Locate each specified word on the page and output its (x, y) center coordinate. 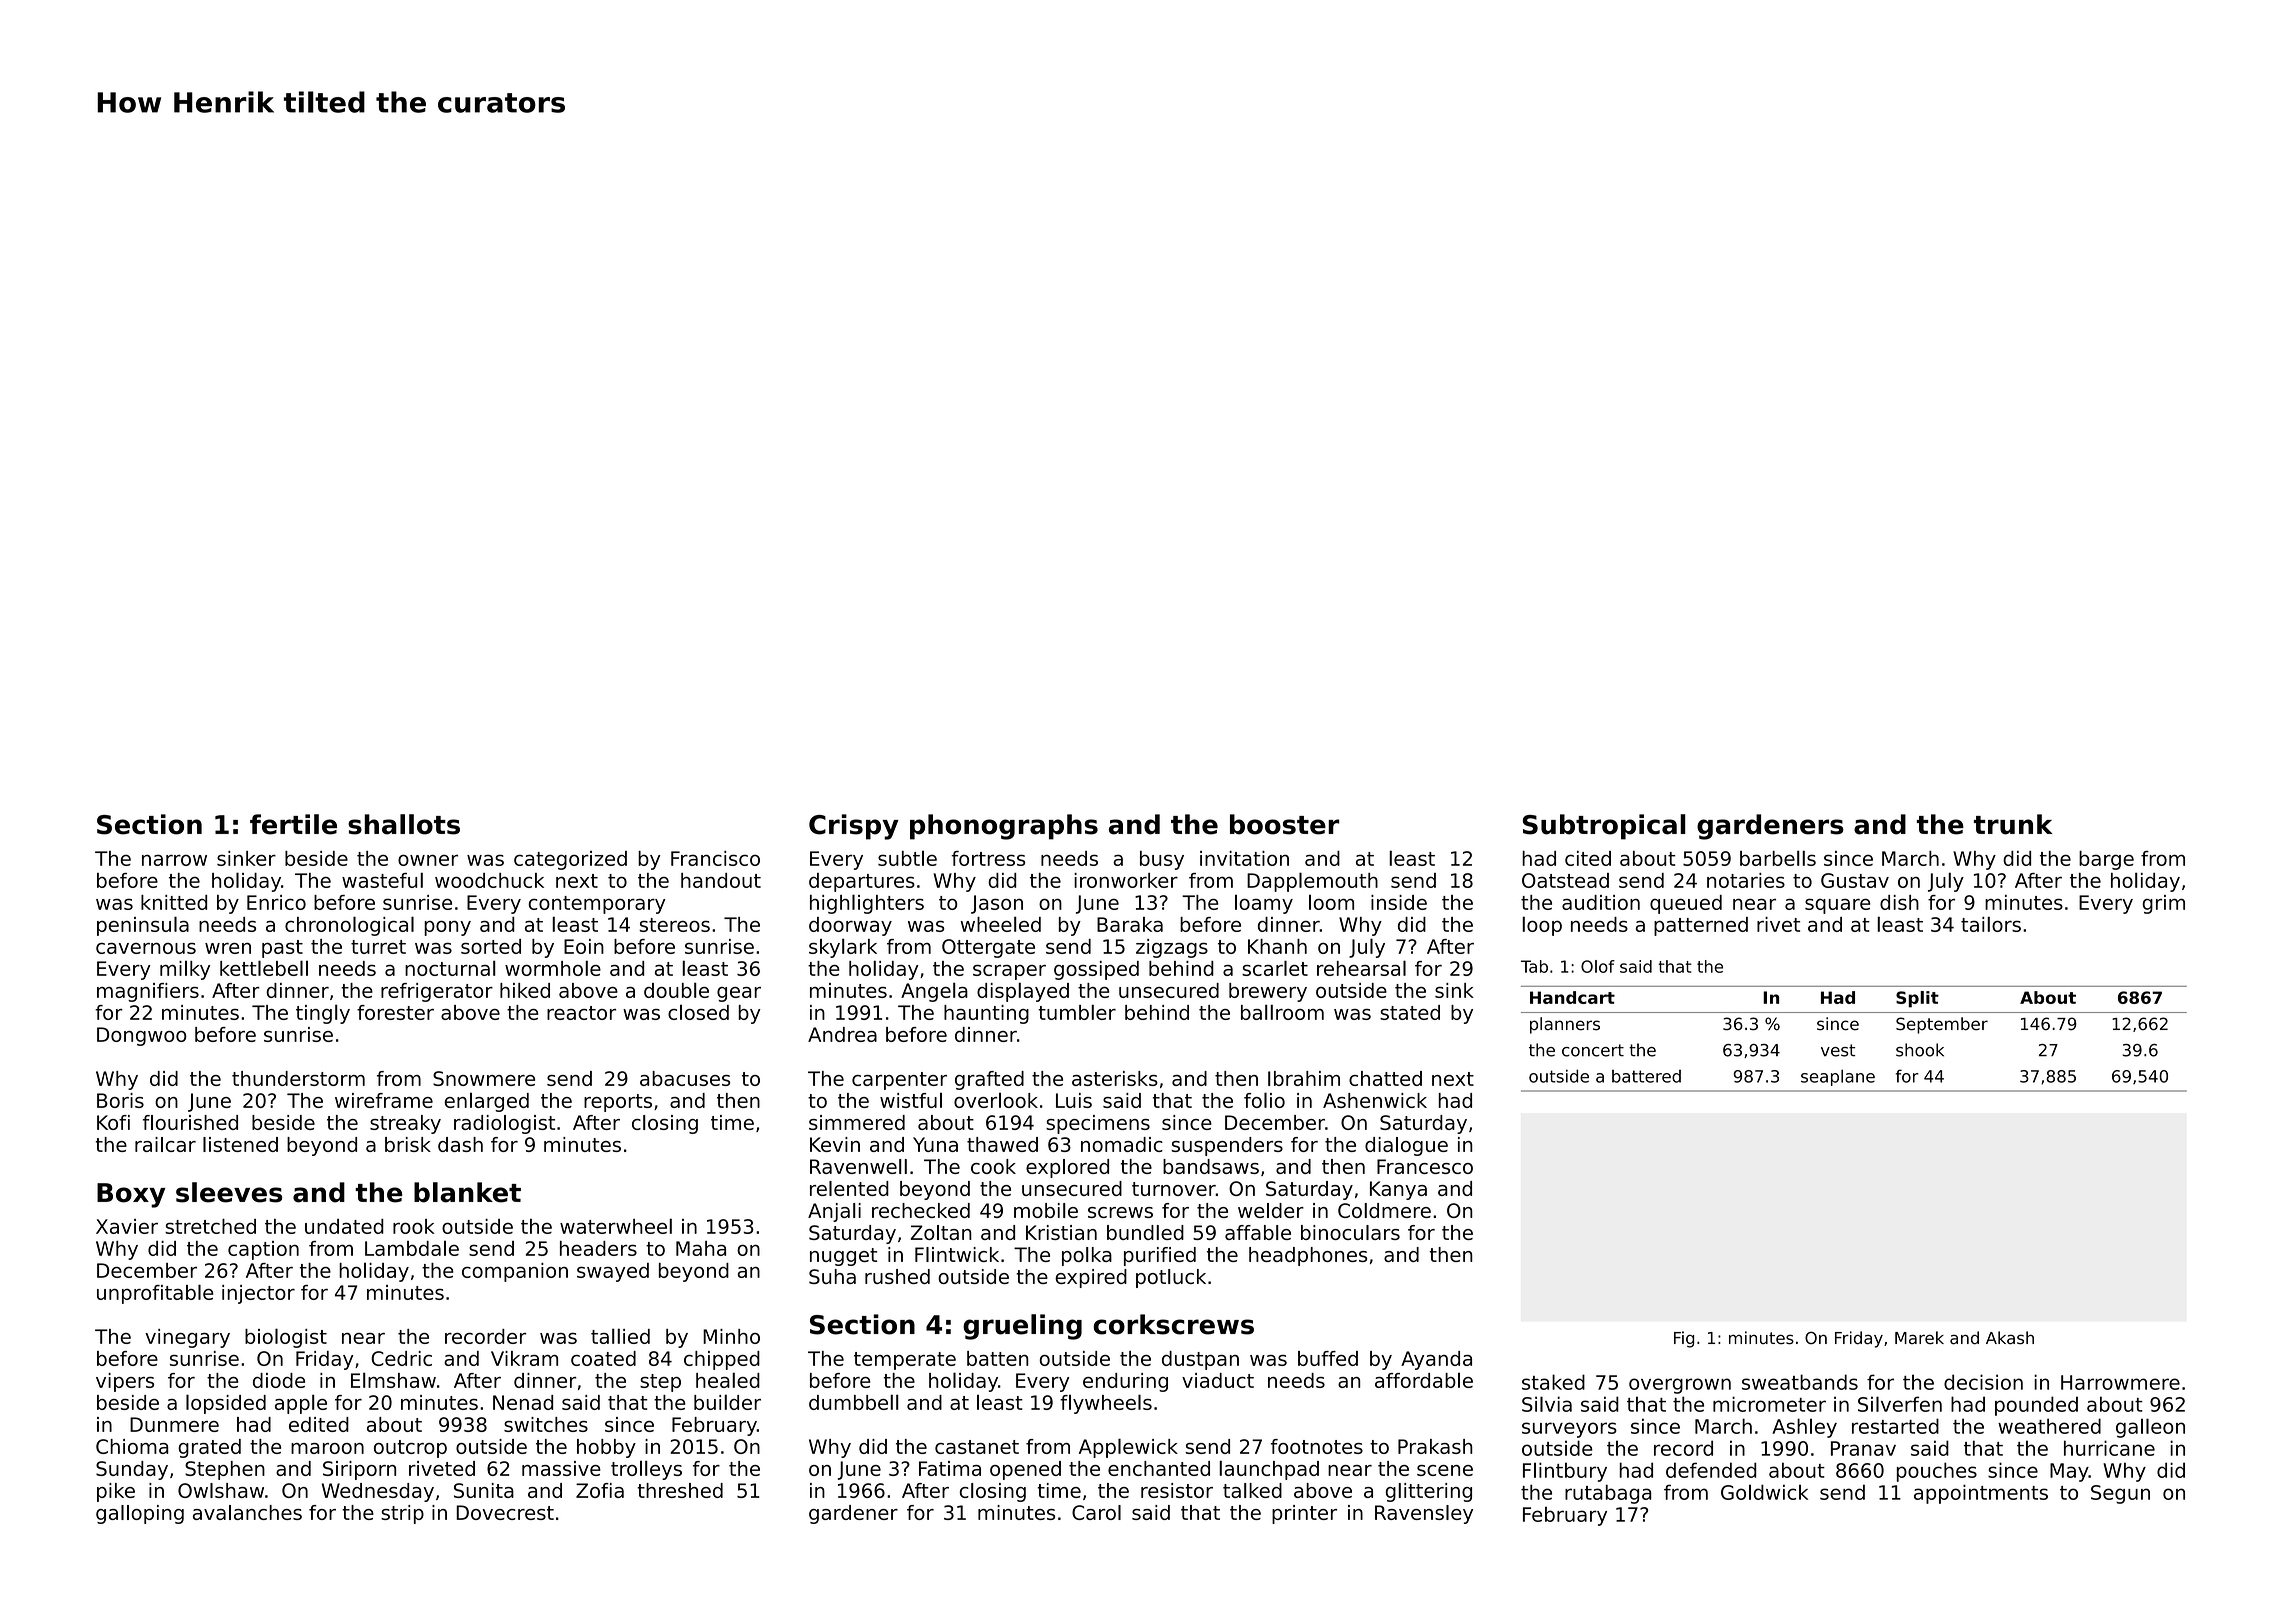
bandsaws (1211, 1166)
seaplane (1838, 1077)
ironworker (1126, 880)
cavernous (146, 948)
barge (2106, 860)
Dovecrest (505, 1512)
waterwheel (616, 1226)
